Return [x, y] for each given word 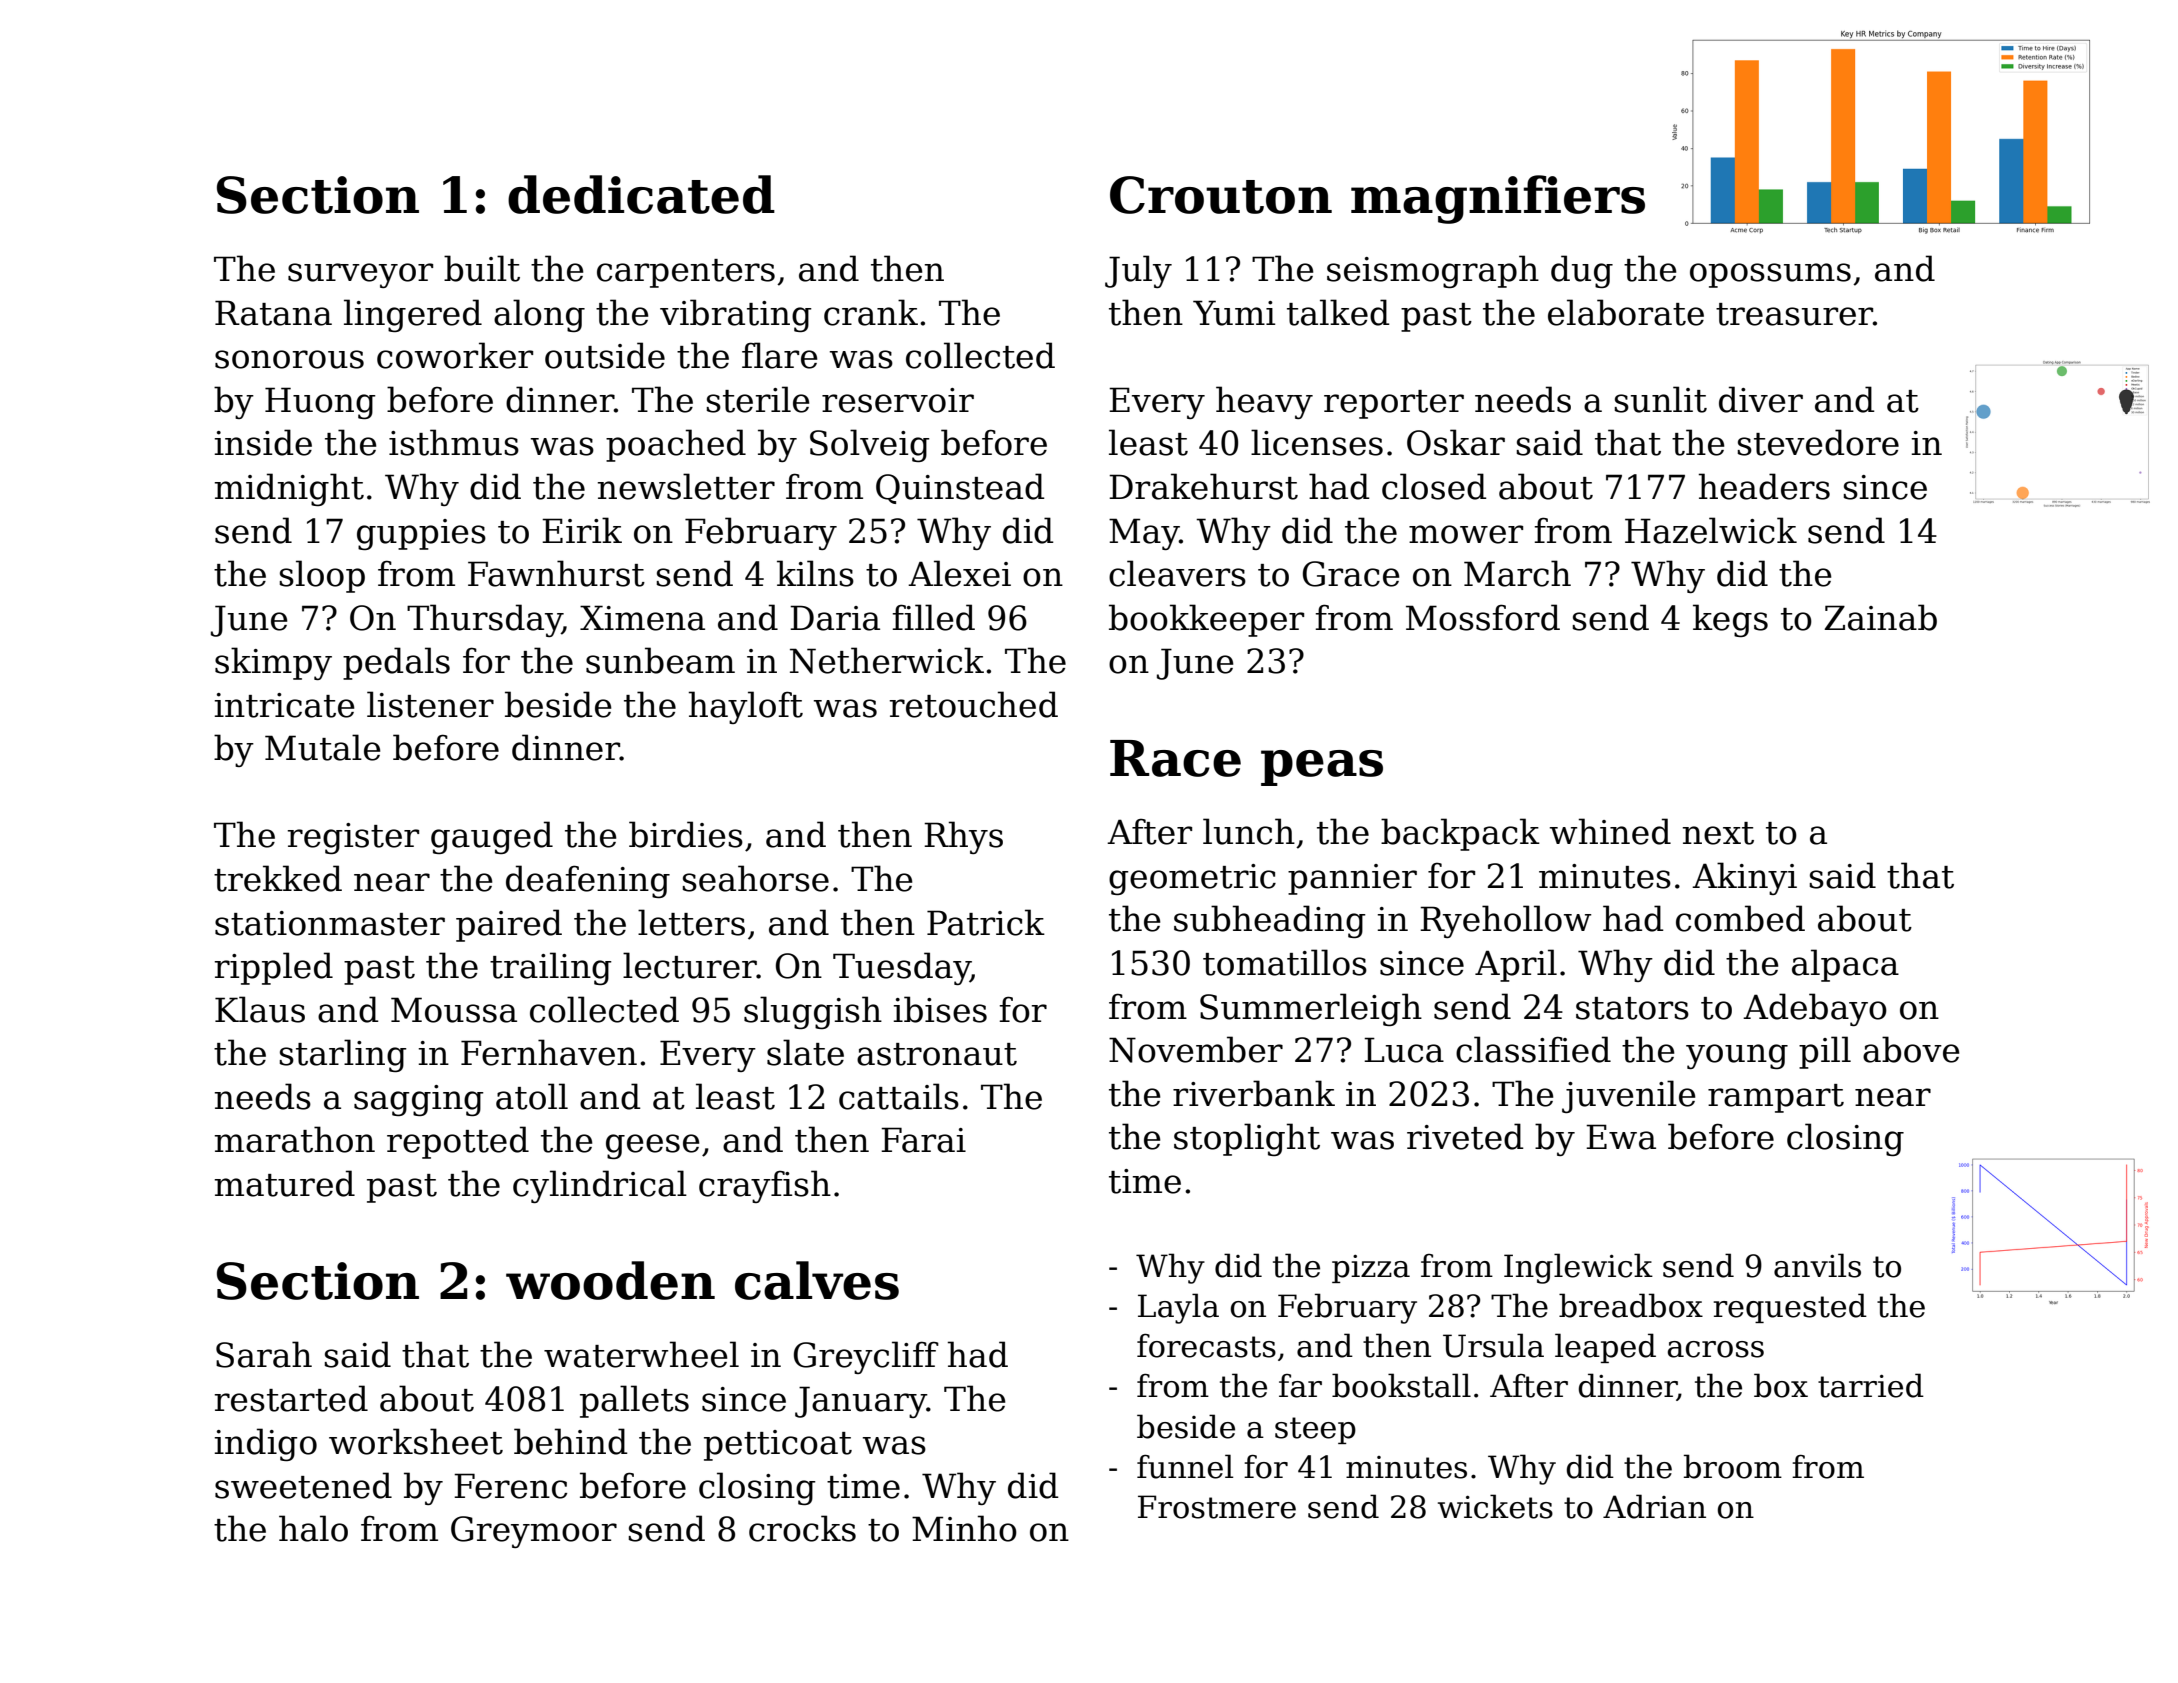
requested [1790, 1308]
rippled [274, 968]
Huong [320, 403]
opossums [1770, 275]
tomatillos [1285, 962]
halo [313, 1528]
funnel [1185, 1466]
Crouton [1221, 195]
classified [1533, 1049]
